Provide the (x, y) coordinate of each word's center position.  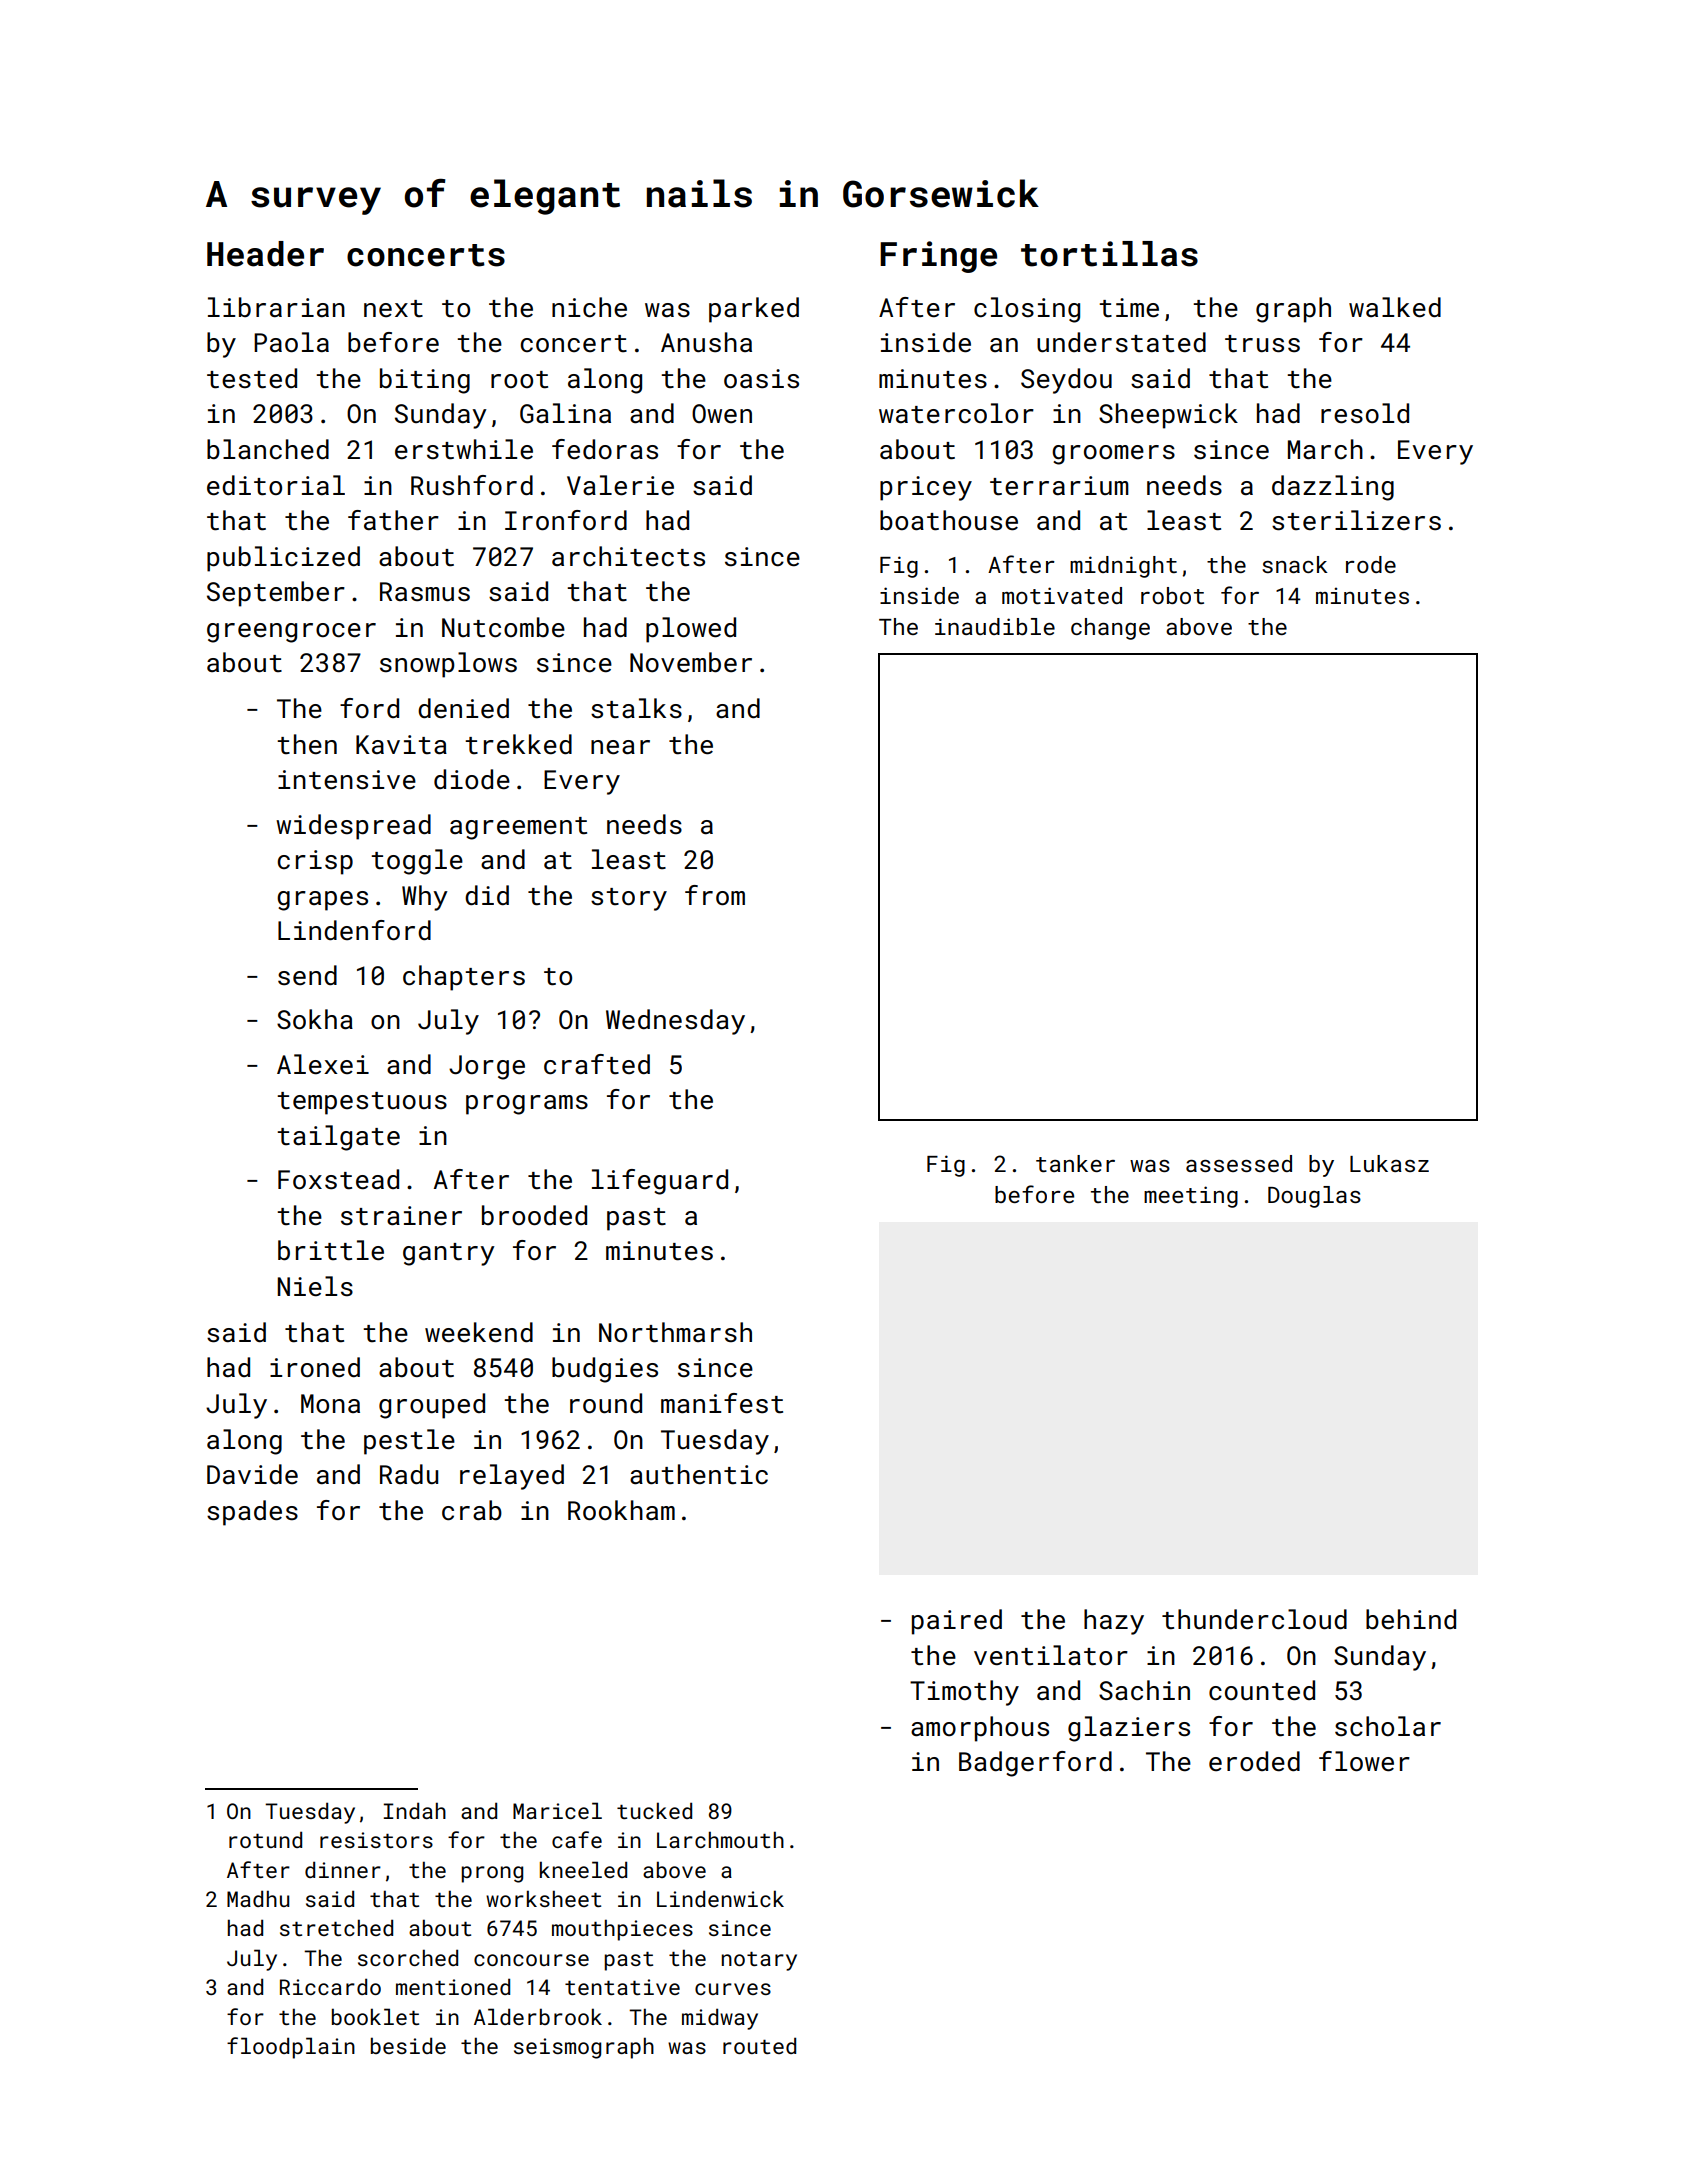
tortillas (1109, 254)
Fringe (938, 257)
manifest (722, 1403)
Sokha (315, 1019)
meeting (1191, 1197)
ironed (315, 1367)
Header (265, 254)
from (715, 895)
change (1110, 629)
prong (492, 1874)
